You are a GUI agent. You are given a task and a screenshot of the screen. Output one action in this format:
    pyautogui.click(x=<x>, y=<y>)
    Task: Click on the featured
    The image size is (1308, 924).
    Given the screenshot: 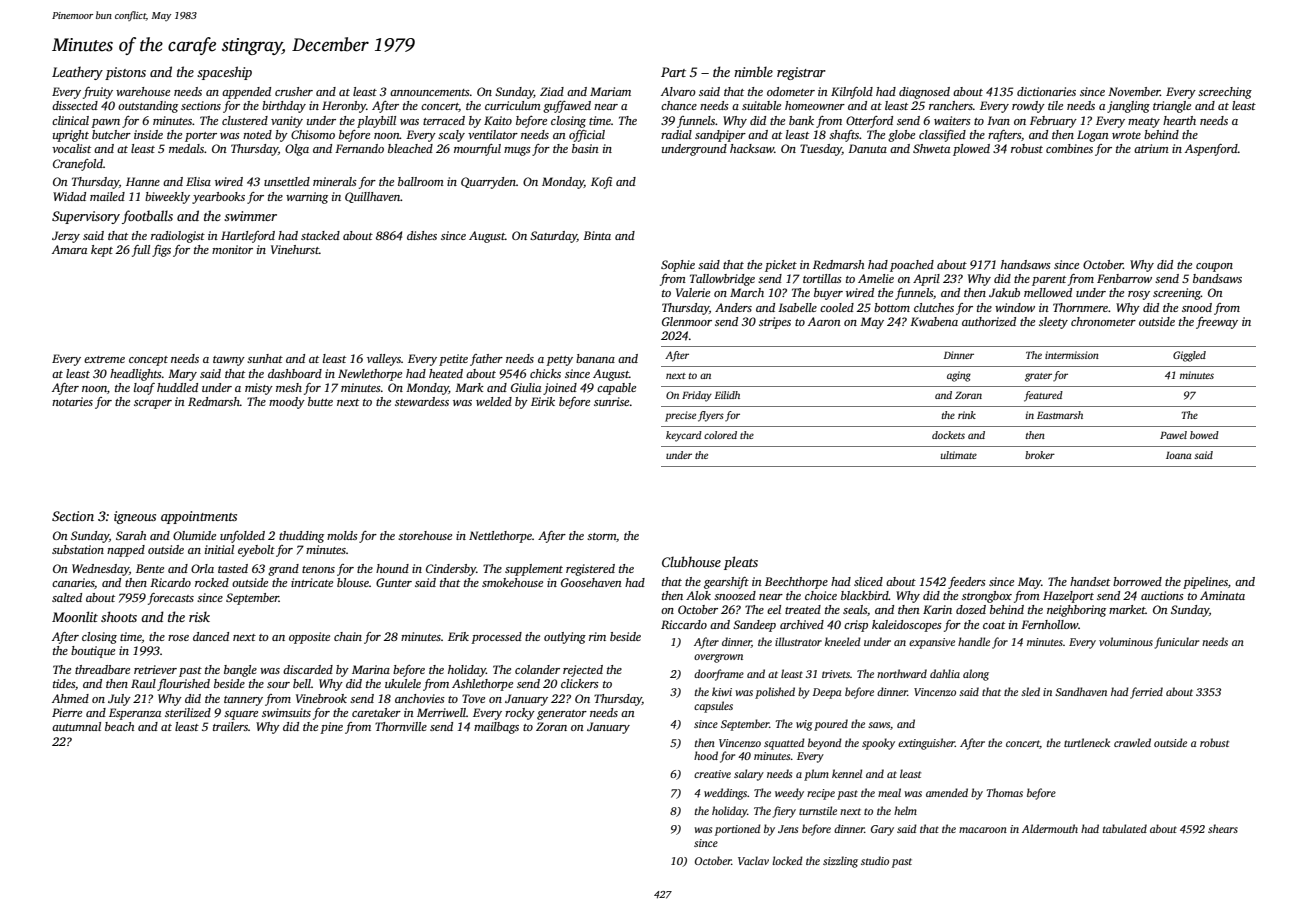 What is the action you would take?
    pyautogui.click(x=1043, y=396)
